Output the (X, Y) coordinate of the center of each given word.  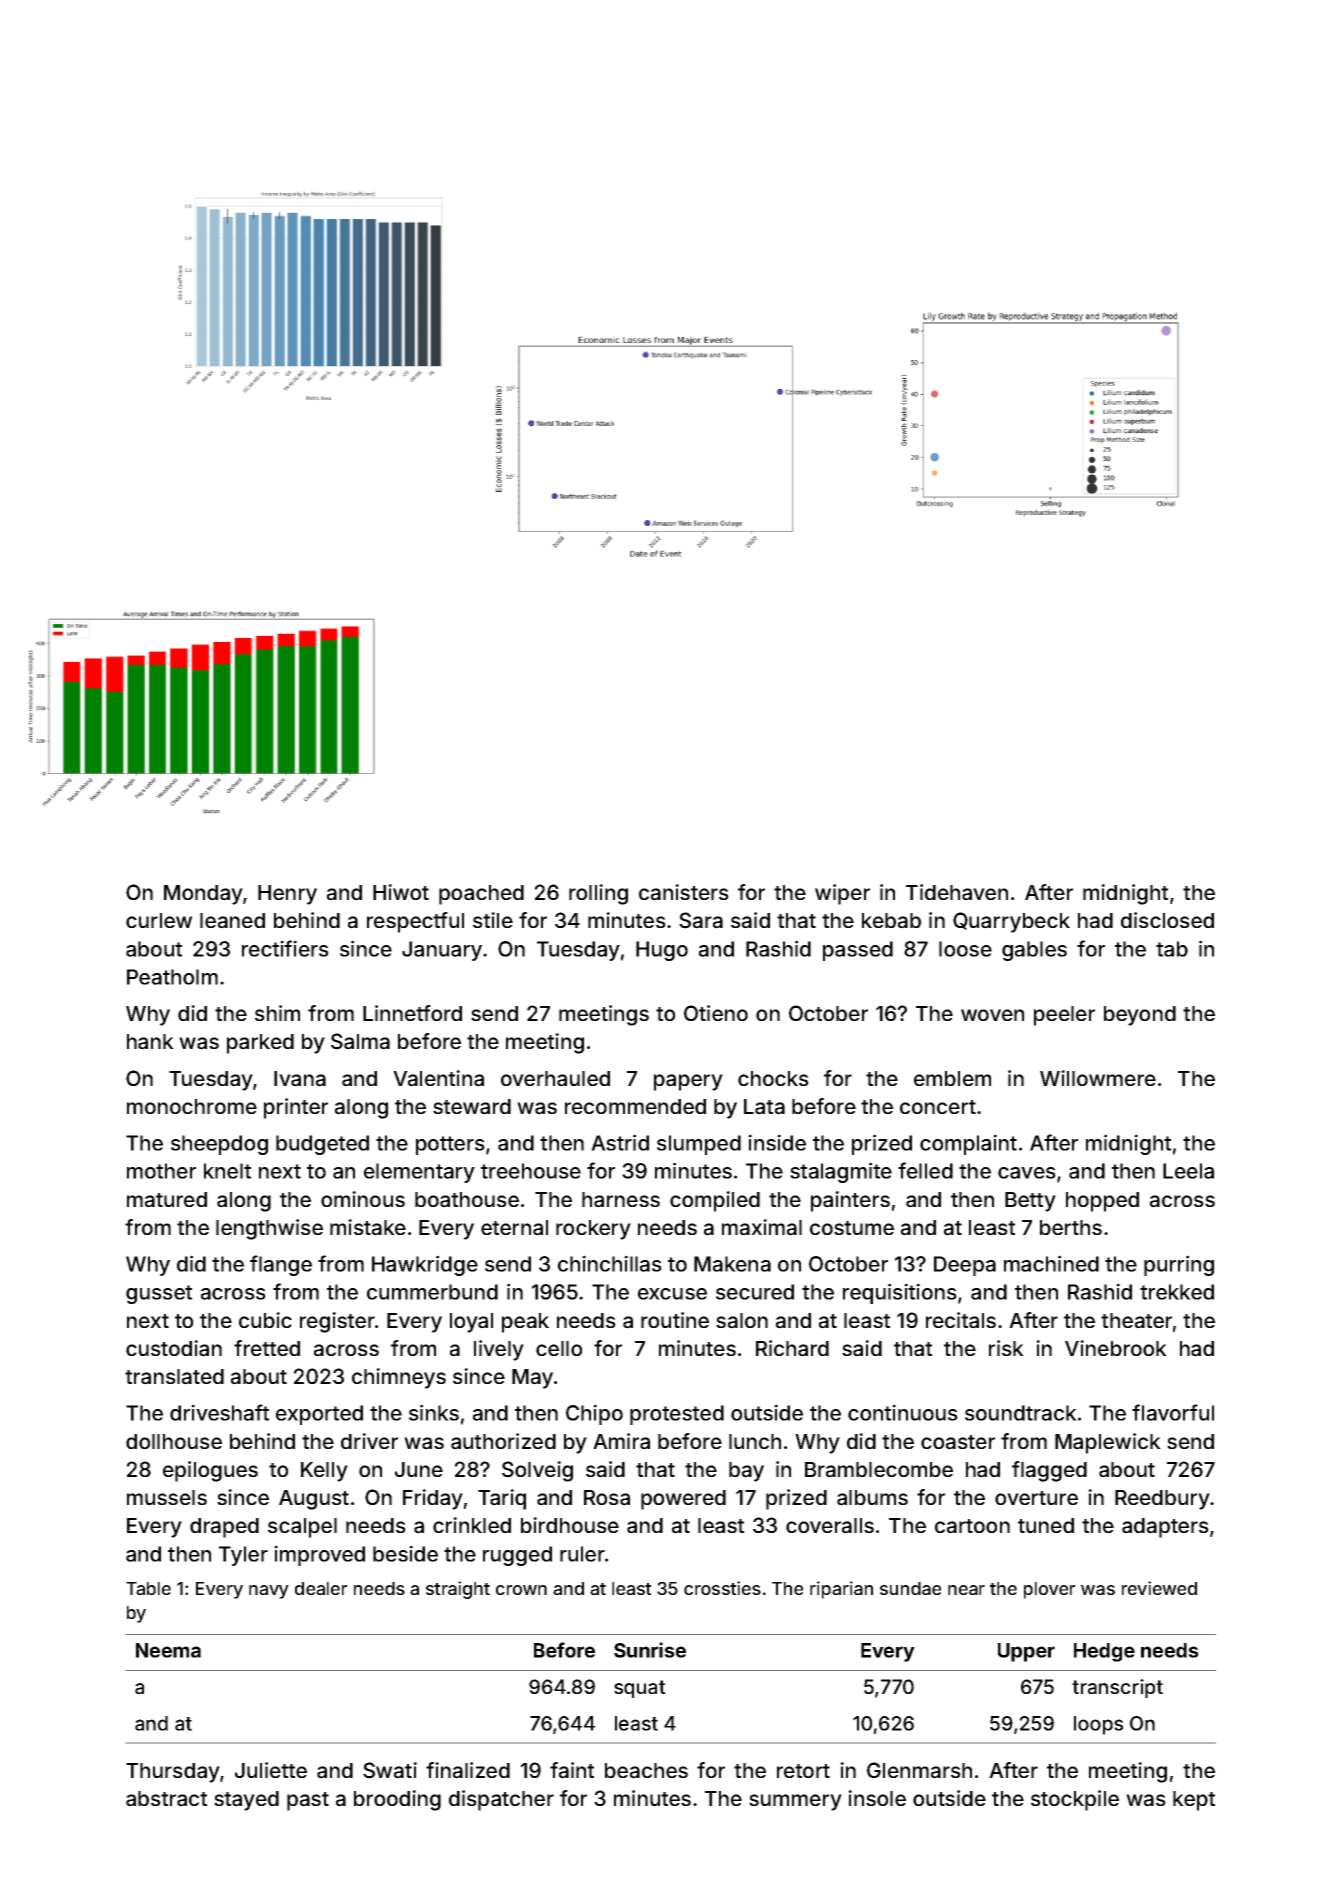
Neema (168, 1650)
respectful (415, 922)
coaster (958, 1442)
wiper (842, 894)
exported (319, 1415)
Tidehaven (957, 892)
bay (746, 1472)
